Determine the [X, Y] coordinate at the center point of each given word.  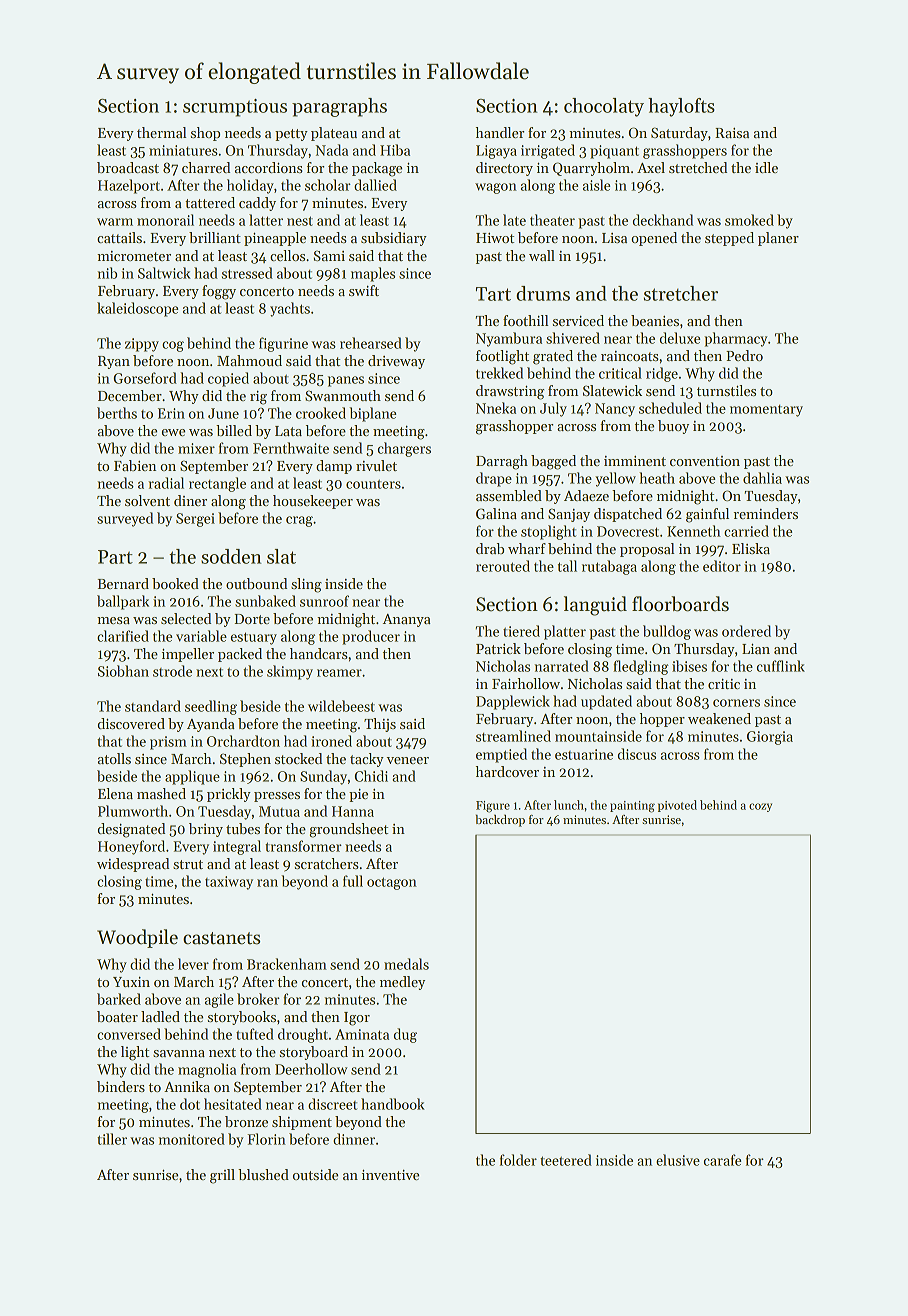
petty [291, 135]
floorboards [680, 604]
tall [567, 566]
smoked [749, 220]
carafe [722, 1160]
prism [168, 743]
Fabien [135, 465]
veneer [407, 760]
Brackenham [287, 964]
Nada [331, 150]
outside [315, 1174]
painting [632, 807]
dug [405, 1035]
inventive [390, 1174]
